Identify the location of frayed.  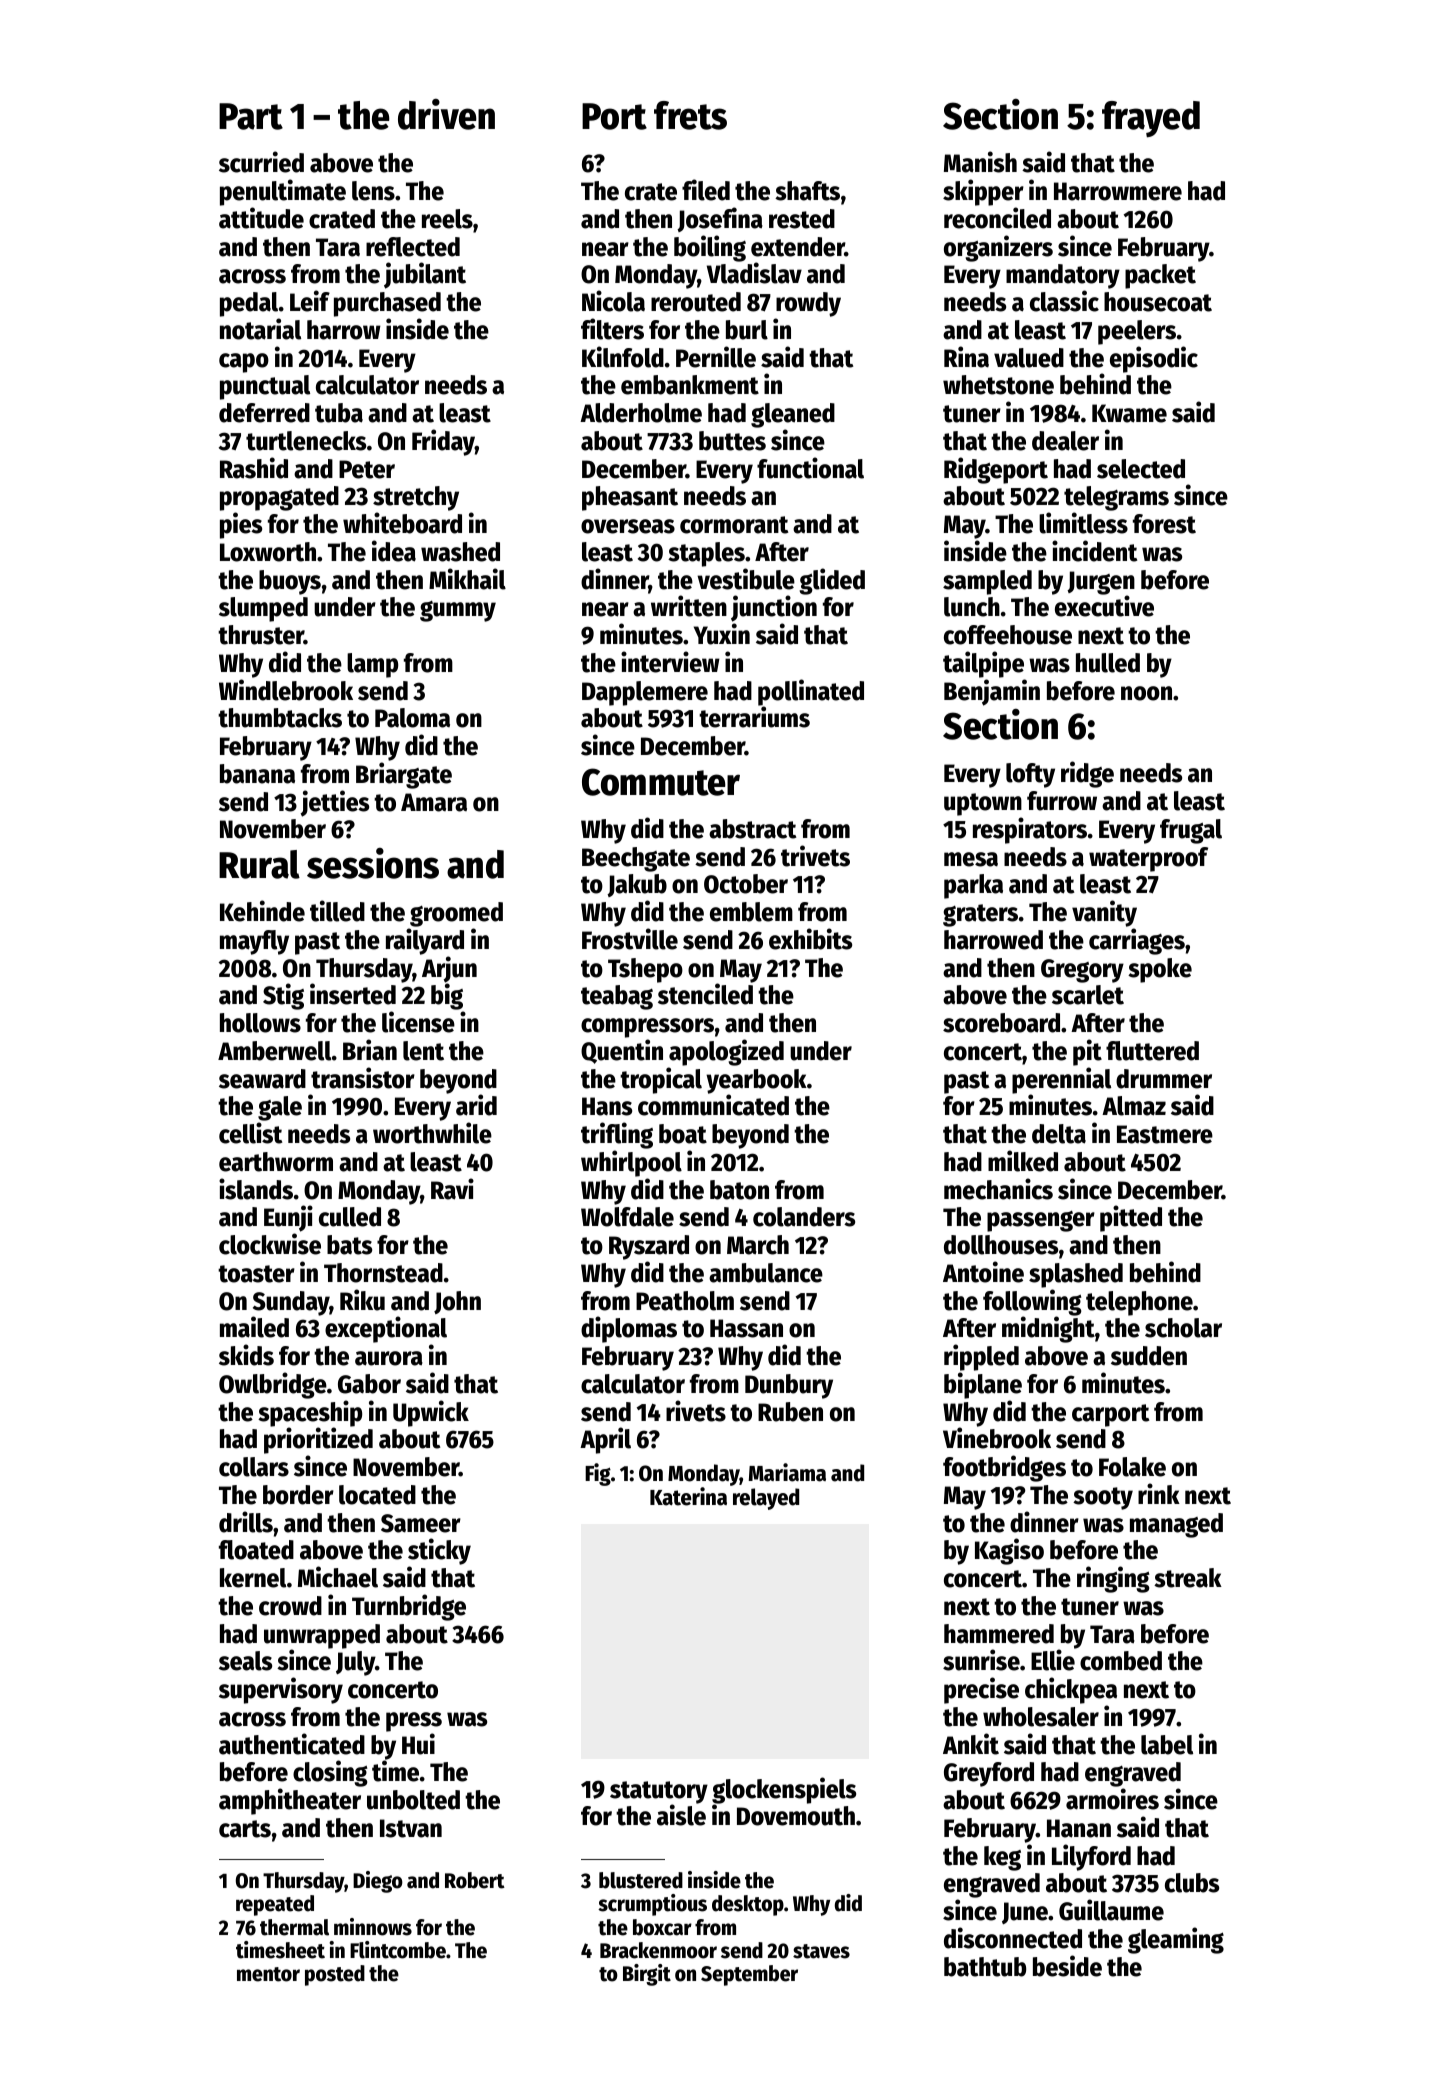
(1151, 119).
